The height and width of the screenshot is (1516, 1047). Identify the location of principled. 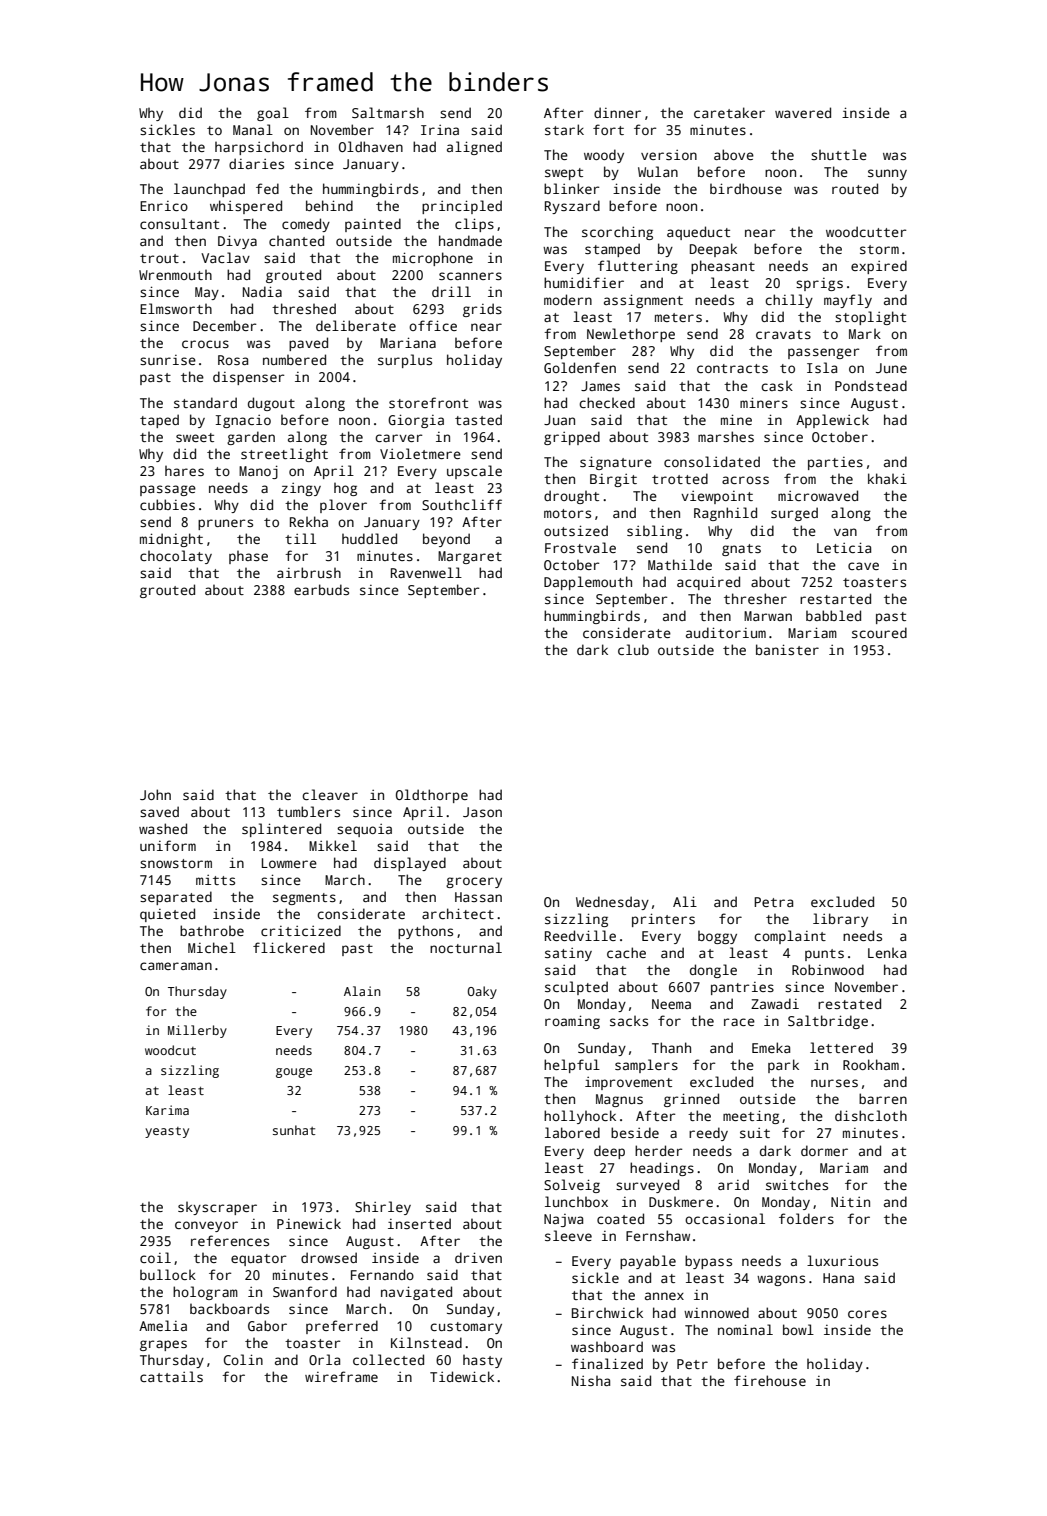
(462, 207).
